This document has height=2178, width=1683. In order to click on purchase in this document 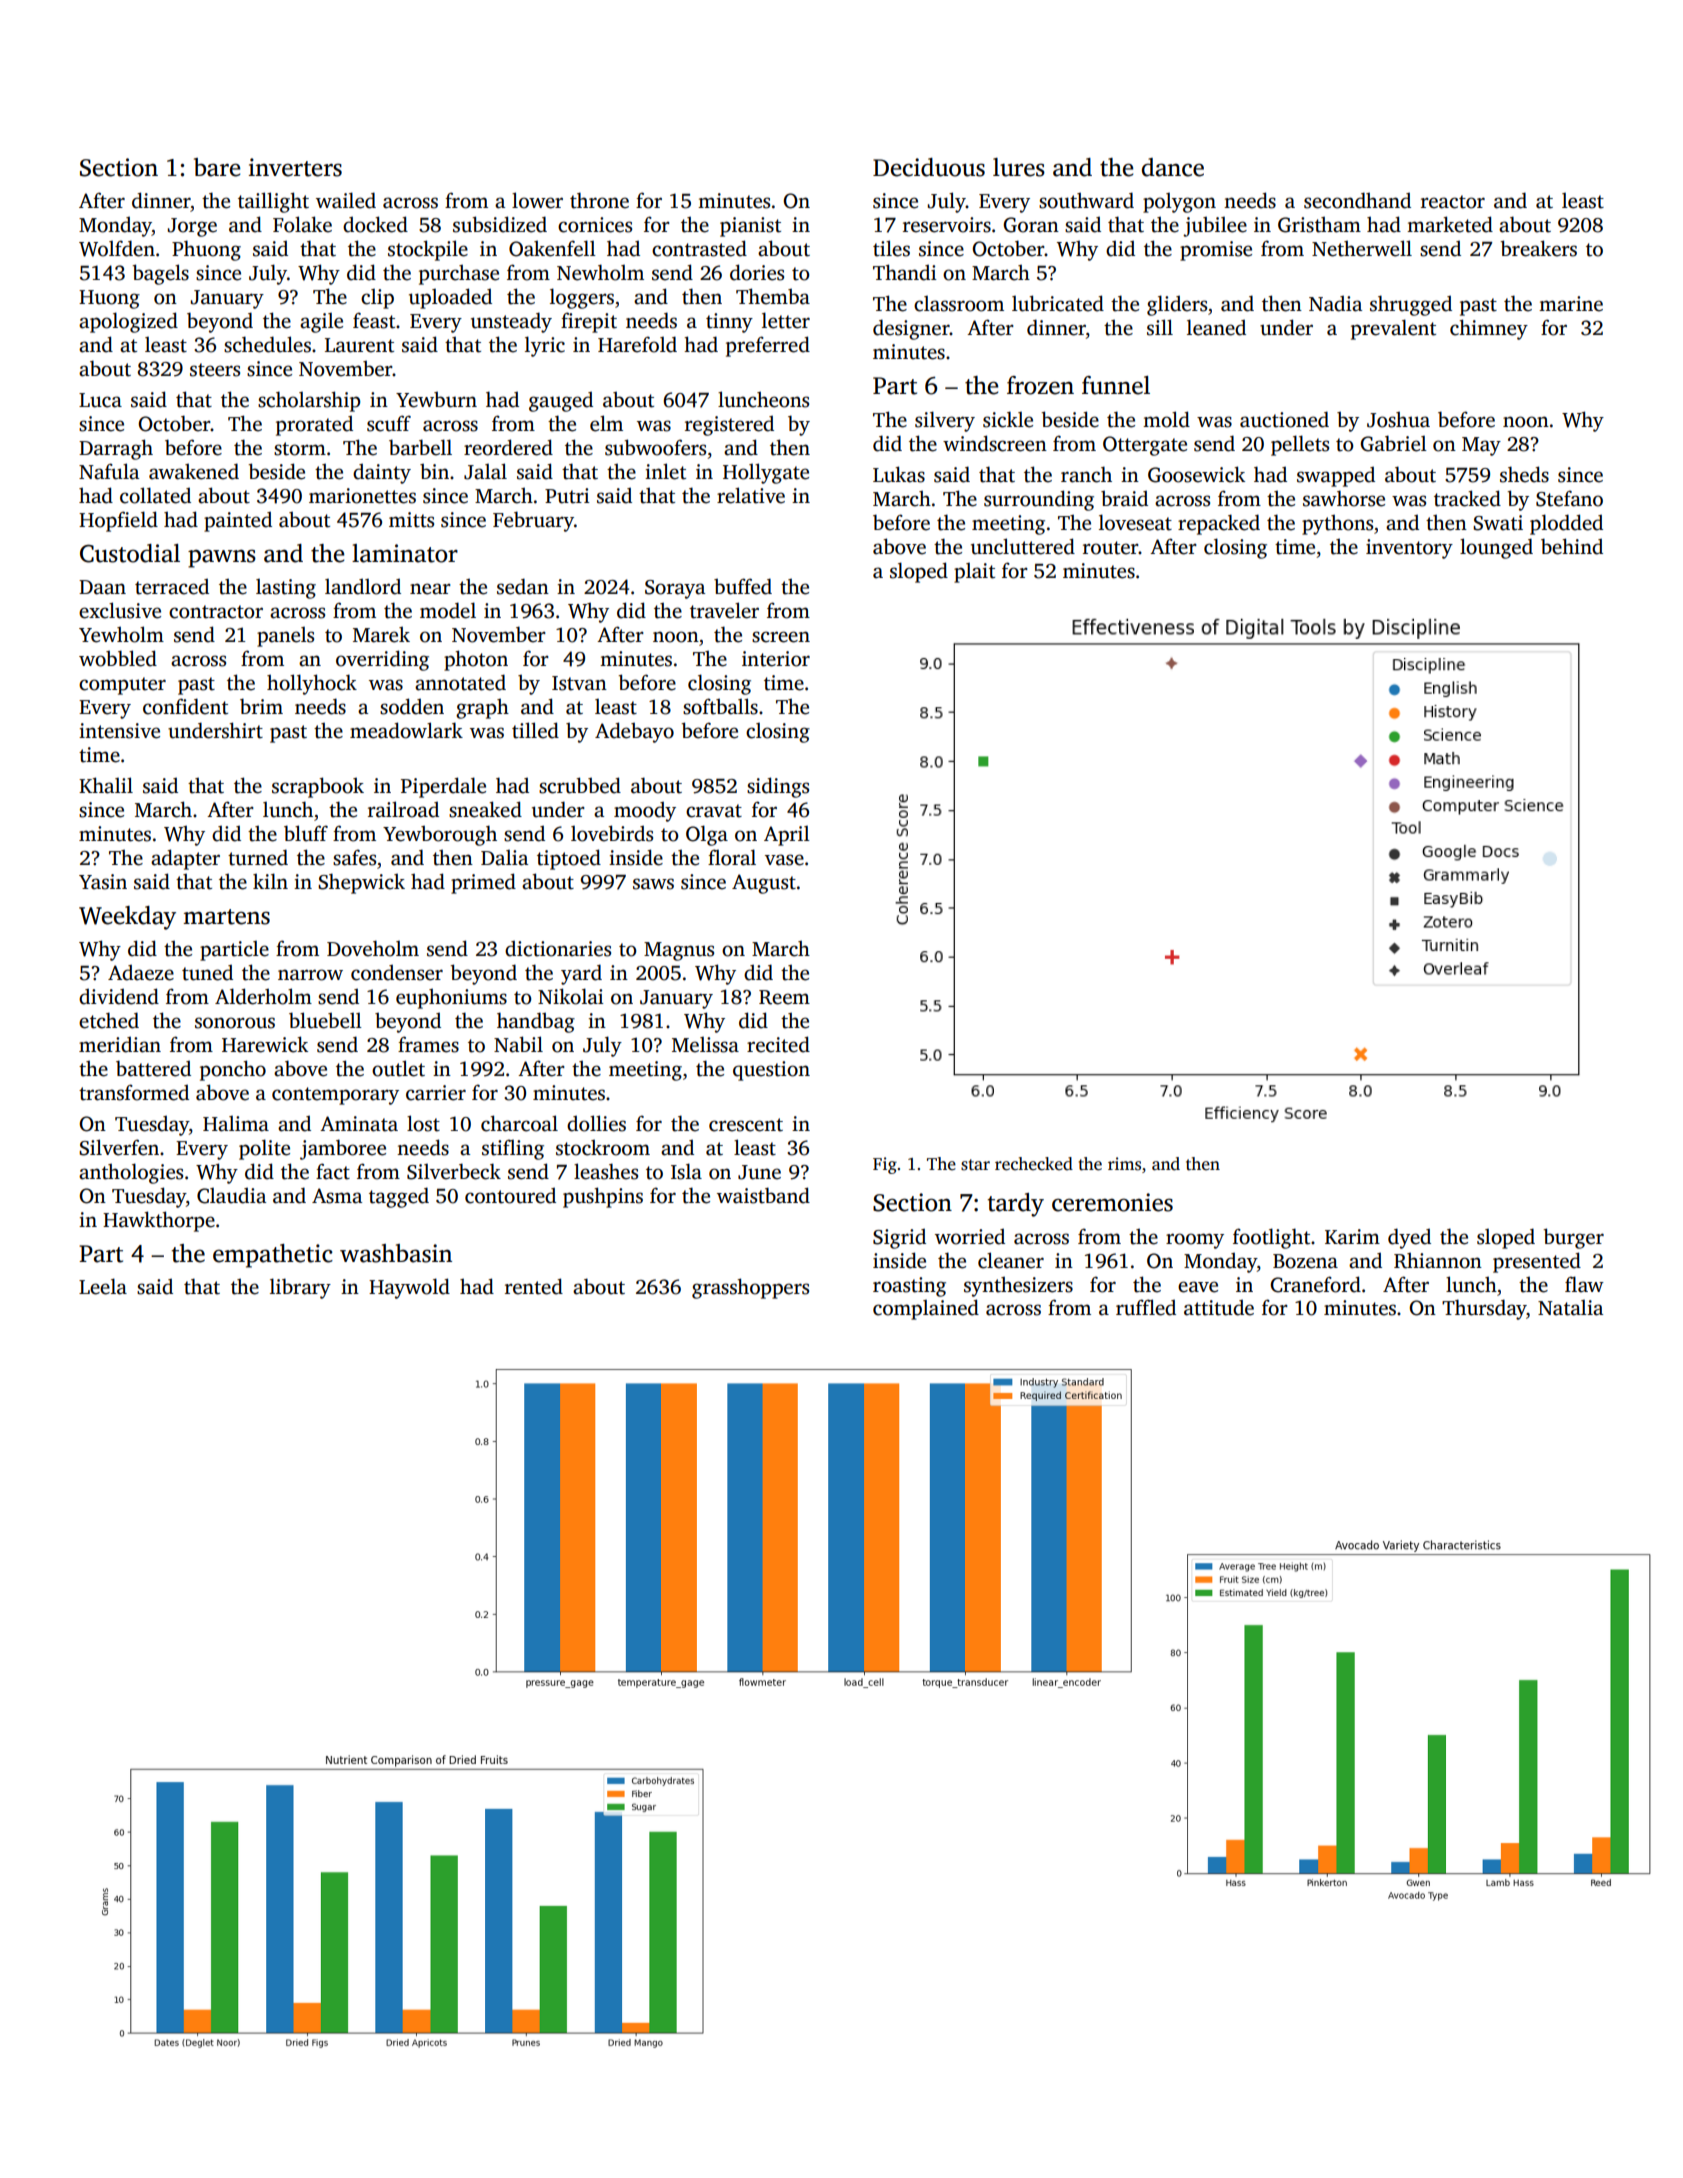, I will do `click(459, 274)`.
